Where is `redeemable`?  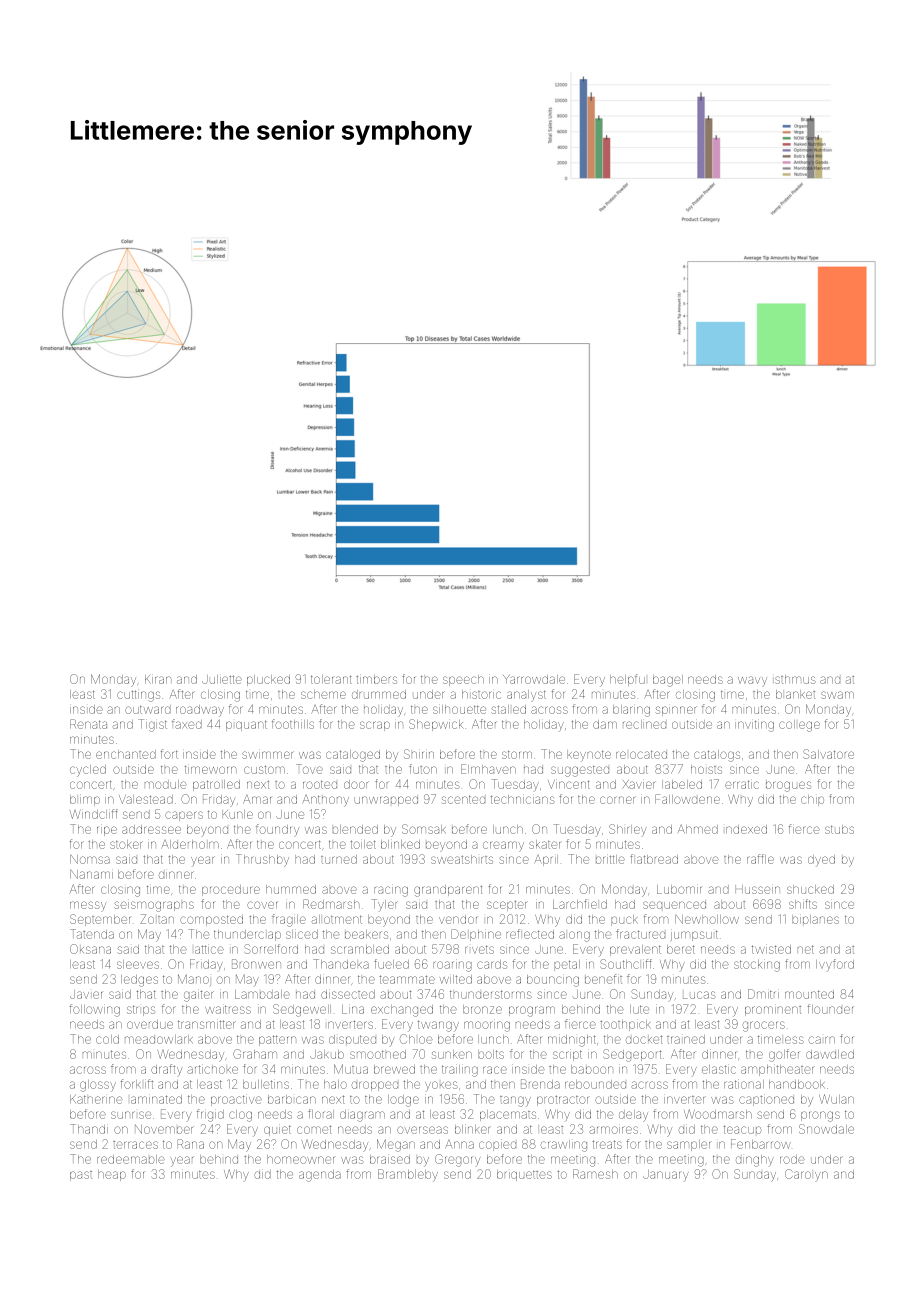 redeemable is located at coordinates (131, 1159).
